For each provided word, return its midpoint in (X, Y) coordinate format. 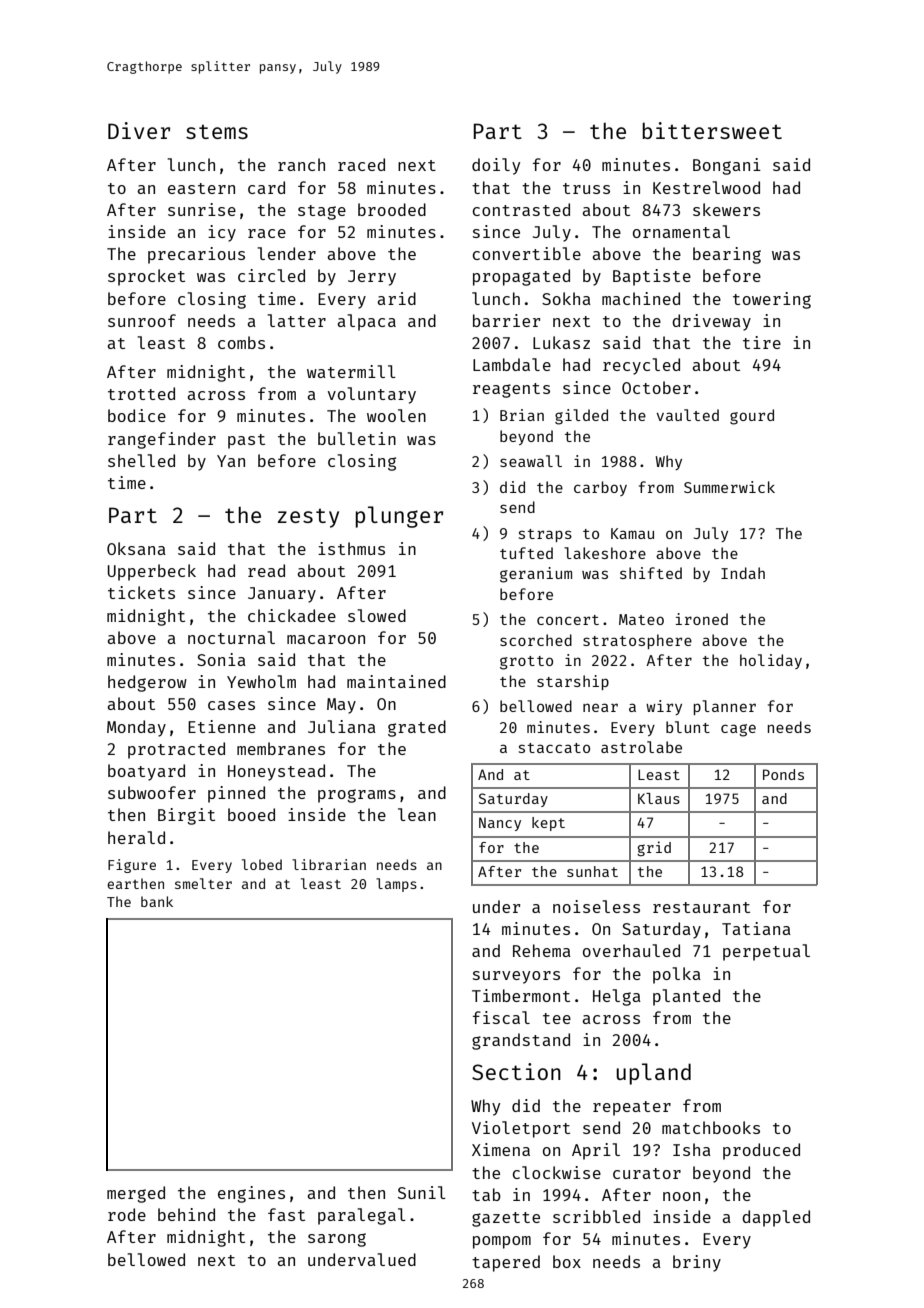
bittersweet (712, 130)
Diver (139, 130)
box (567, 1261)
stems (217, 131)
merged (136, 1194)
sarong (337, 1240)
